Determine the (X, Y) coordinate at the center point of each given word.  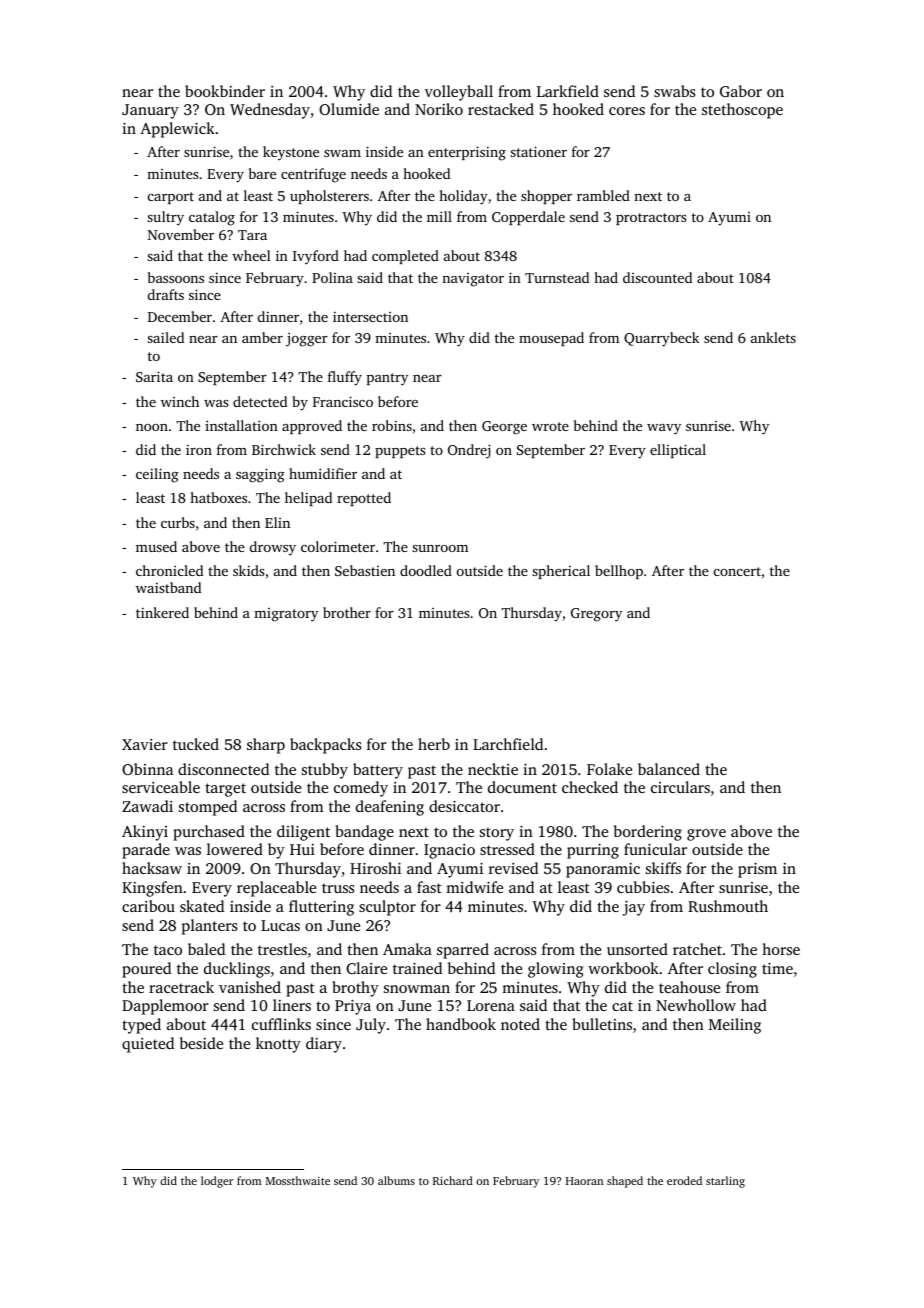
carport (171, 198)
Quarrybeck (662, 339)
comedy (361, 789)
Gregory (596, 615)
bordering (648, 833)
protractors (651, 219)
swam (342, 153)
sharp (266, 746)
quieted (148, 1045)
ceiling (157, 475)
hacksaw (152, 868)
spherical (561, 572)
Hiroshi (375, 868)
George (504, 428)
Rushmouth (728, 906)
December (180, 316)
